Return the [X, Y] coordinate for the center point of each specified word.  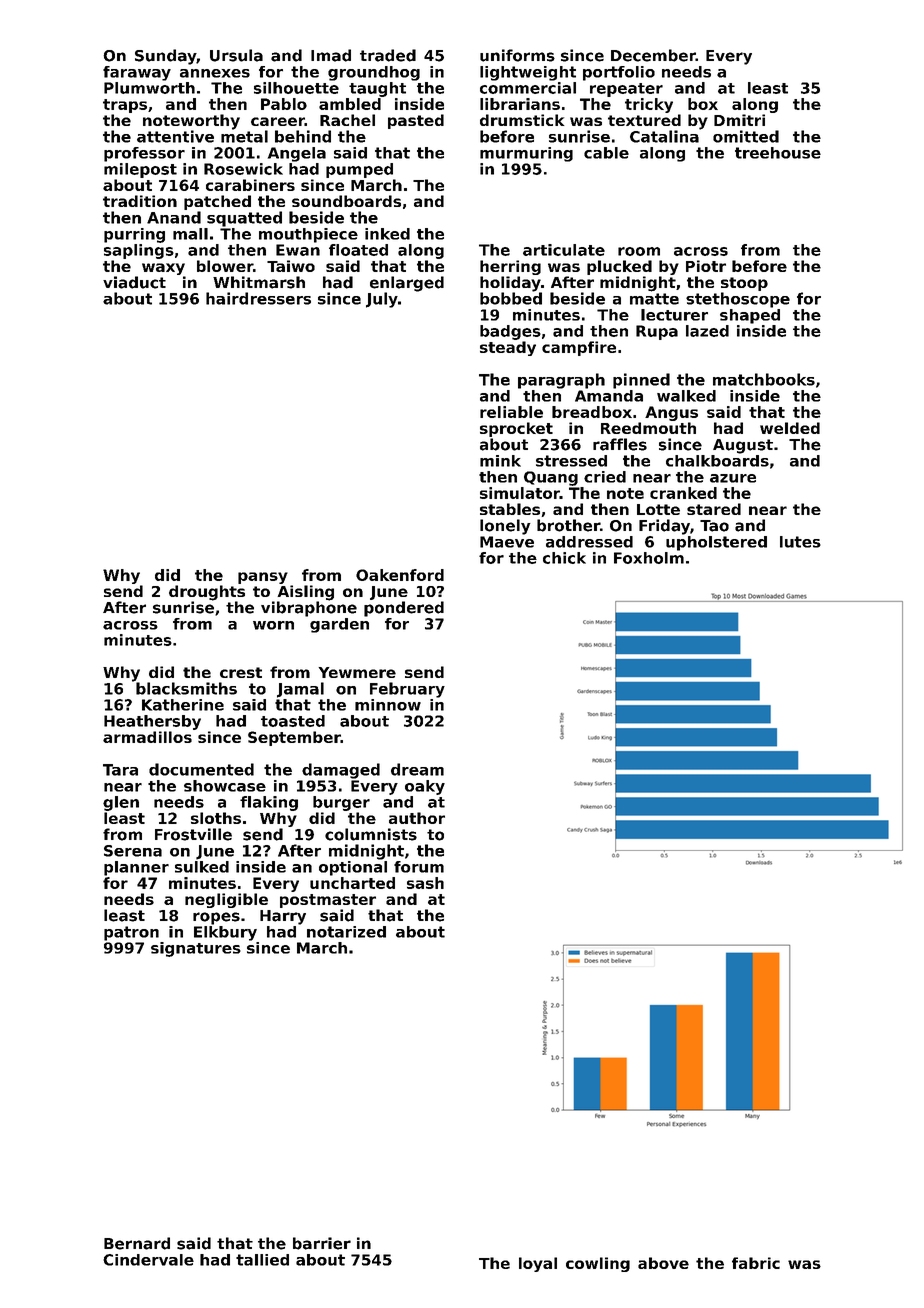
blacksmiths [186, 688]
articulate [564, 250]
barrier [322, 1243]
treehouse [778, 153]
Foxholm [649, 558]
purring [134, 235]
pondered [404, 609]
